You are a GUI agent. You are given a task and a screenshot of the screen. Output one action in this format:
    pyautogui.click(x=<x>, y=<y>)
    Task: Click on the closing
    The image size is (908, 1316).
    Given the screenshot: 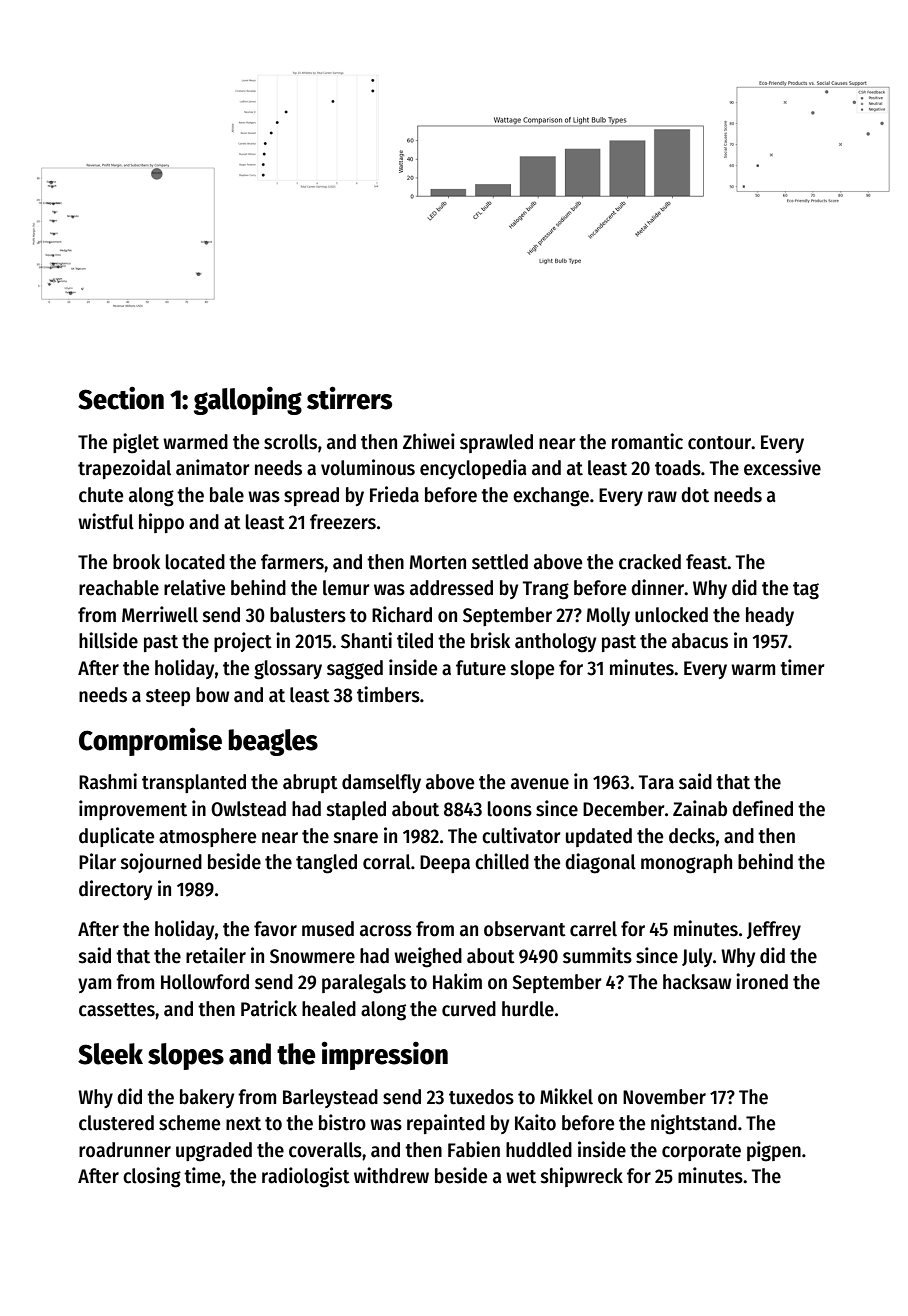 What is the action you would take?
    pyautogui.click(x=152, y=1177)
